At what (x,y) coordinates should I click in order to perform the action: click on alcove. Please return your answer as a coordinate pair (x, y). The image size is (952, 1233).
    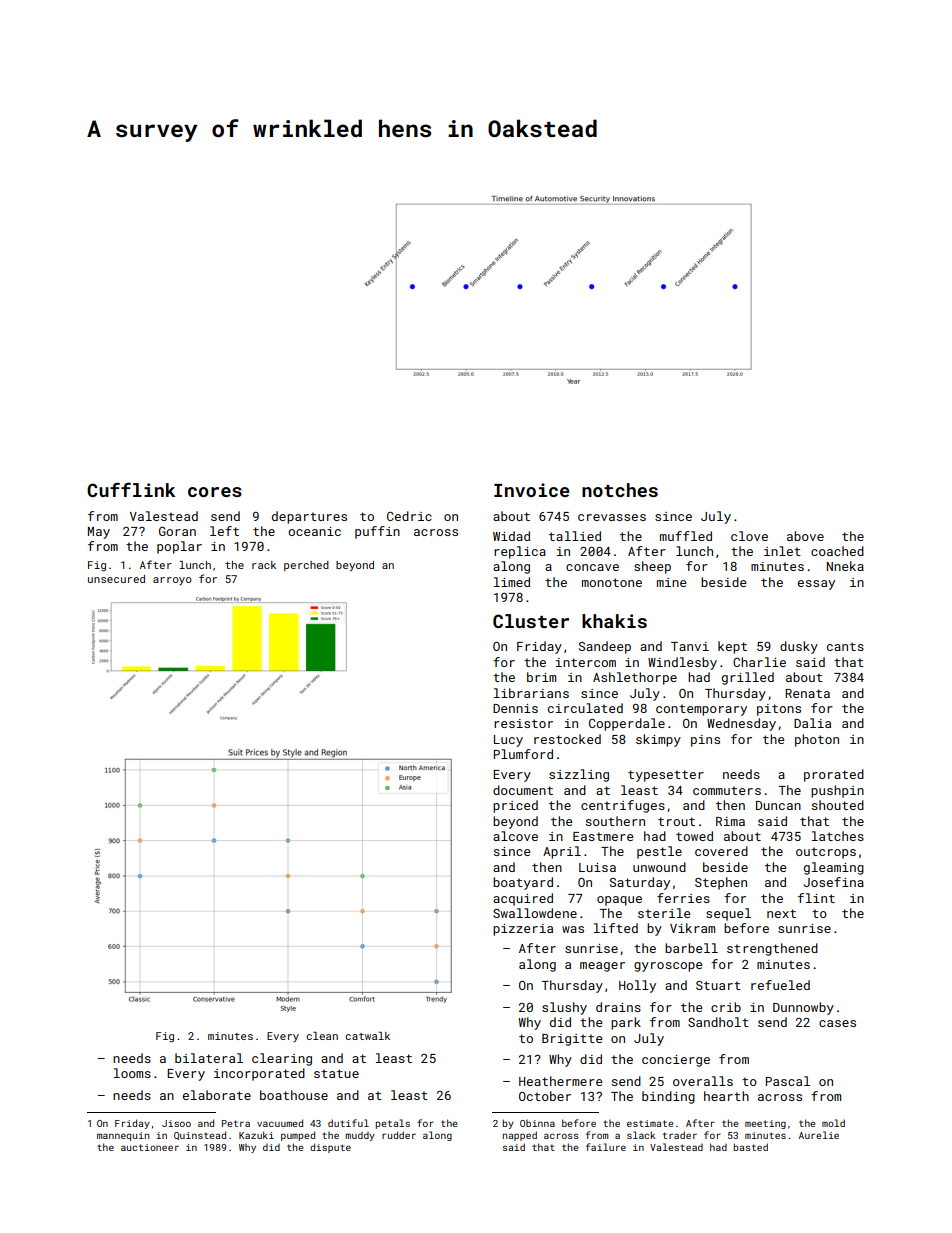
    Looking at the image, I should click on (515, 836).
